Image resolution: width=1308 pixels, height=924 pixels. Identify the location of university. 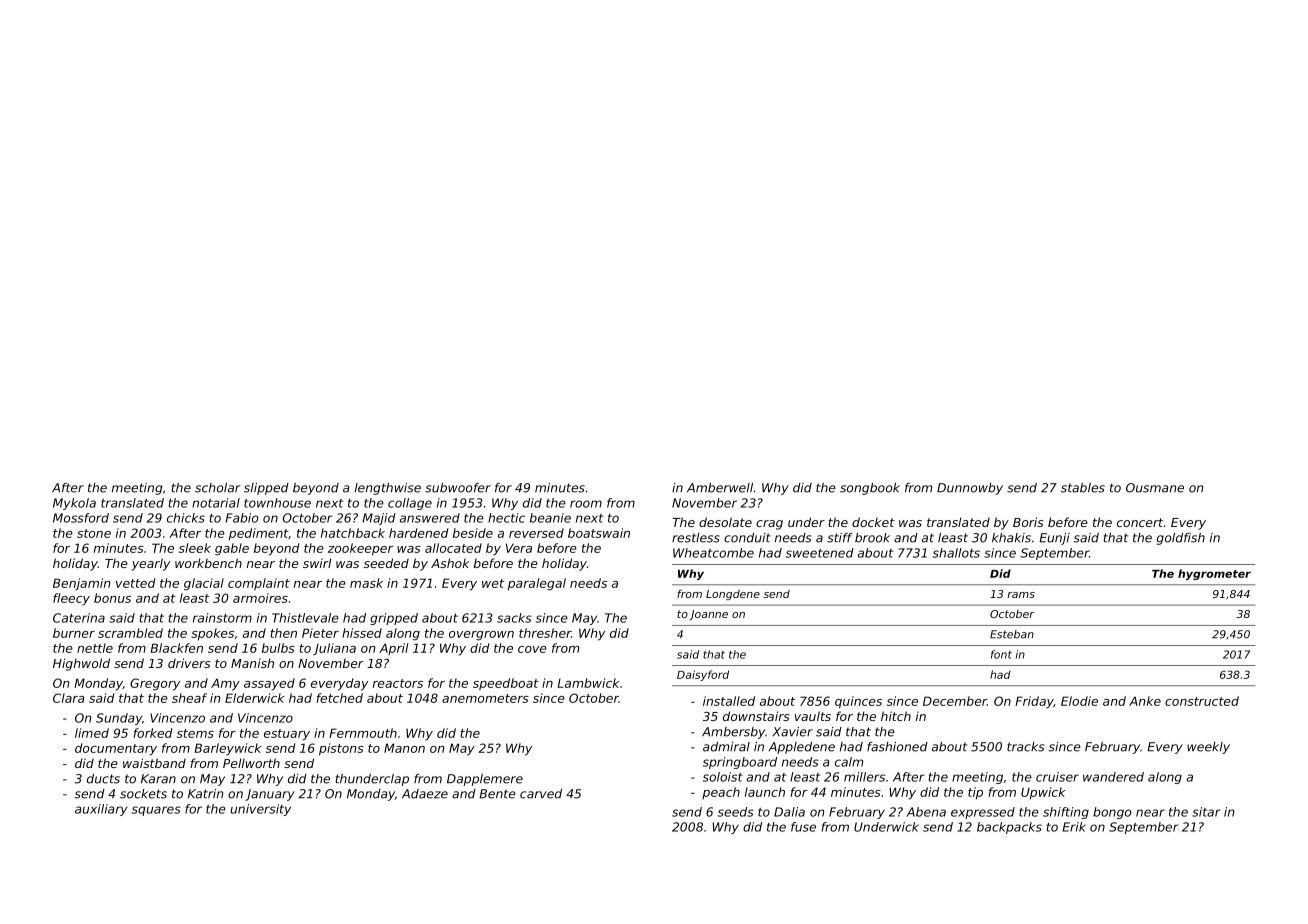
(260, 810).
